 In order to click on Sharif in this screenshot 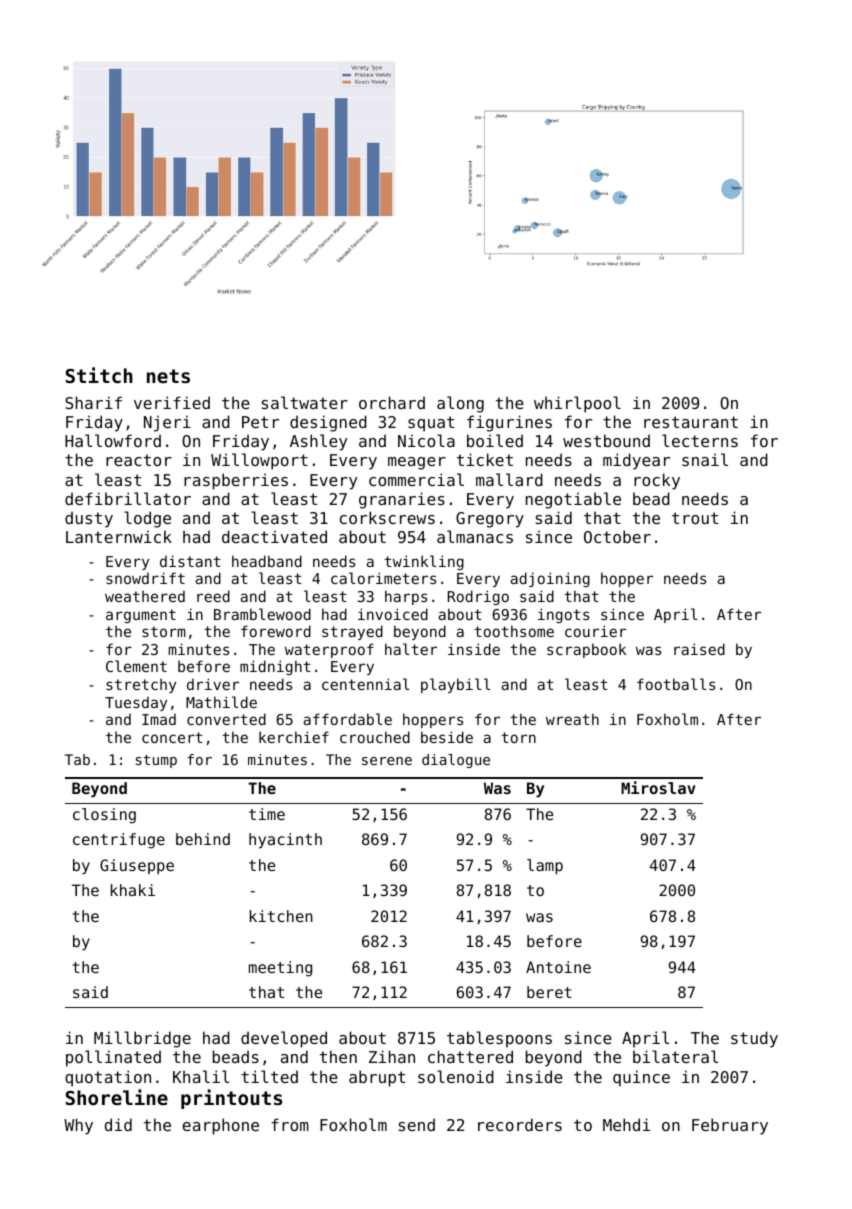, I will do `click(93, 402)`.
